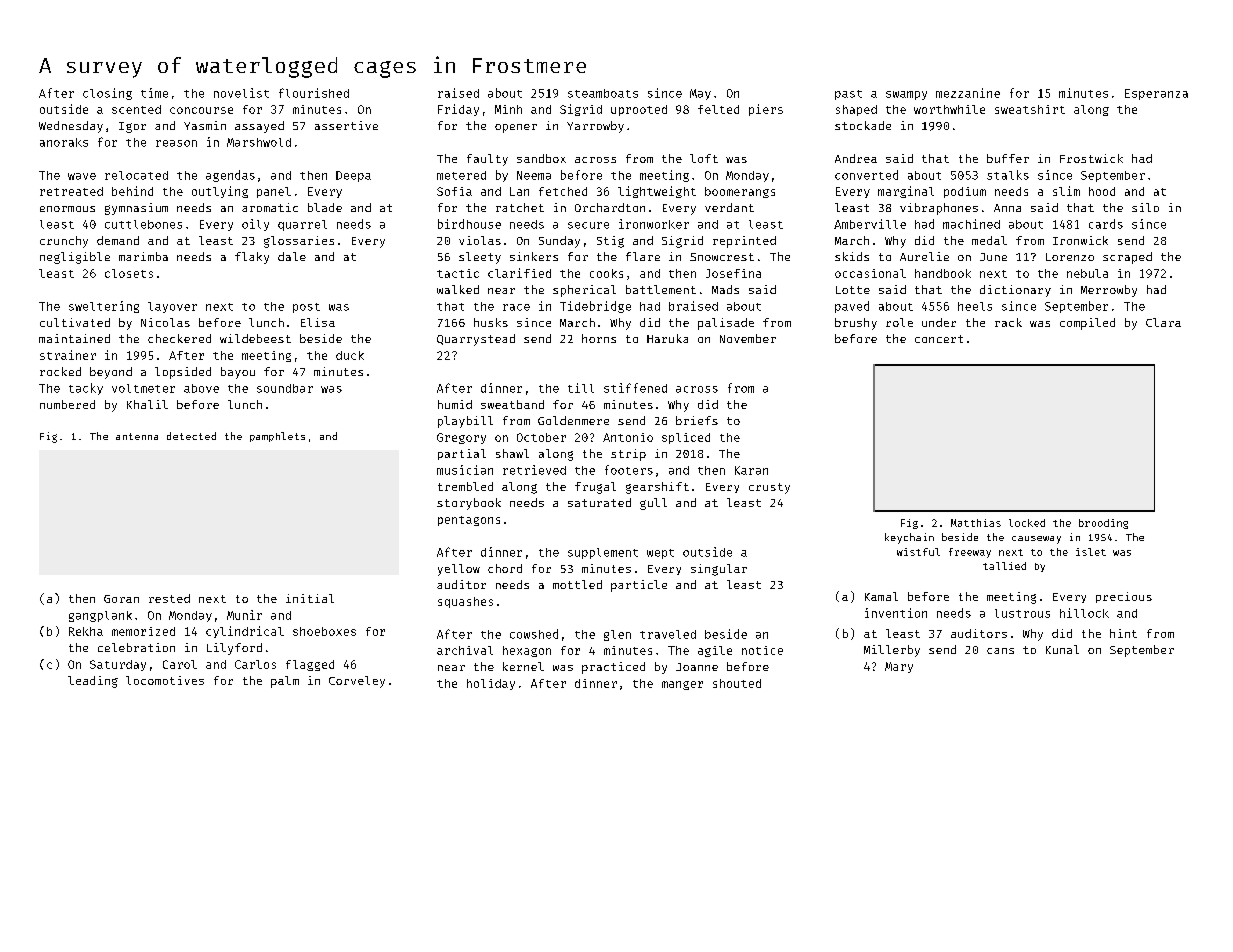 The image size is (1233, 952). What do you see at coordinates (1163, 322) in the image?
I see `Clara` at bounding box center [1163, 322].
